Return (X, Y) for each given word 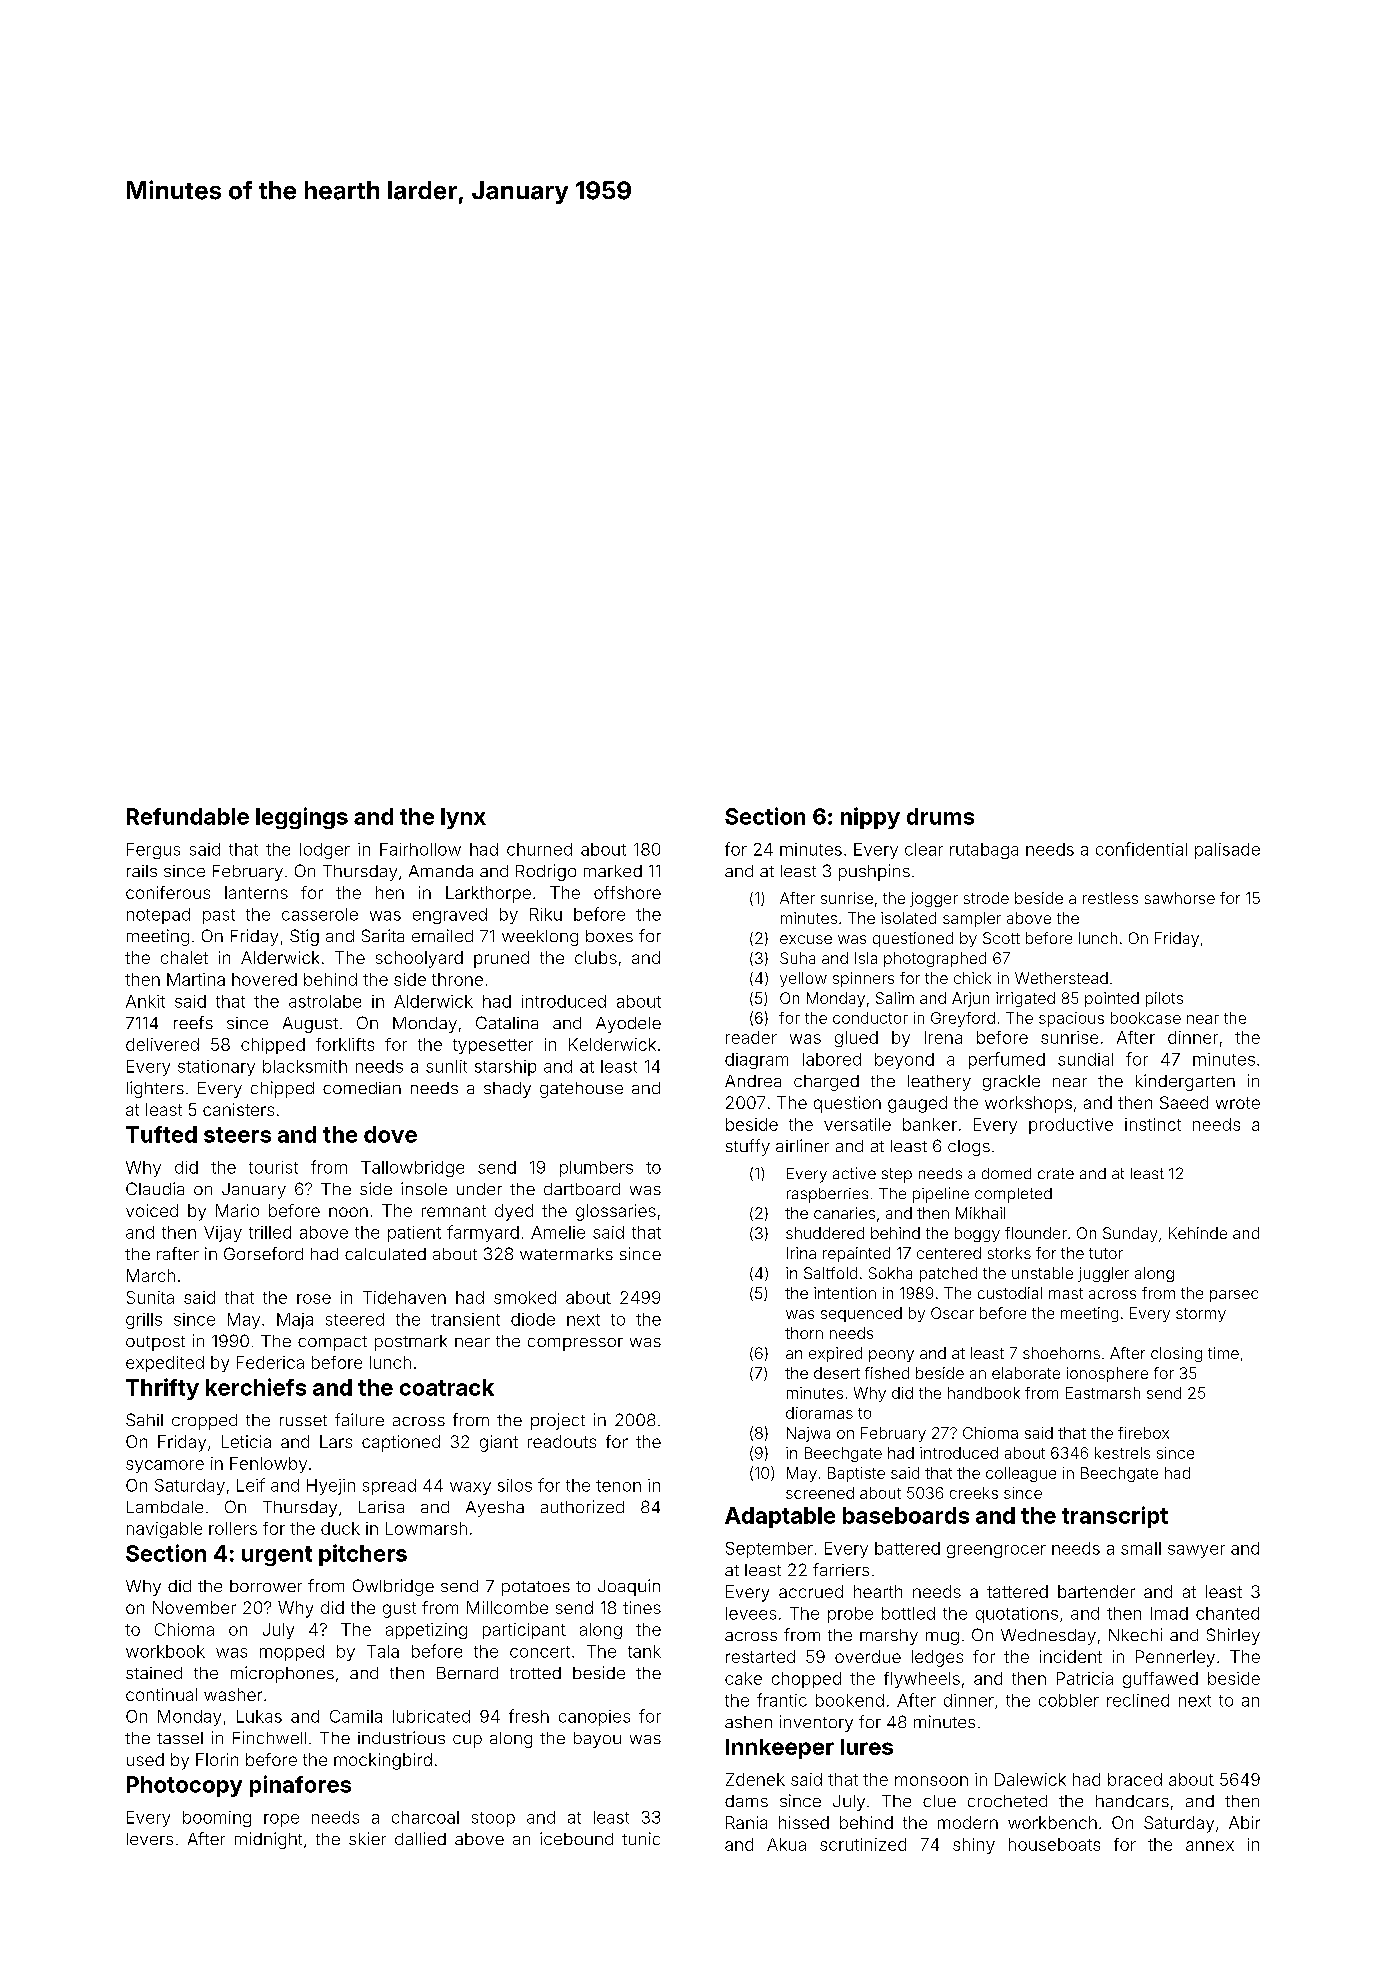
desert (837, 1373)
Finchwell (269, 1737)
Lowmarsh (426, 1528)
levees (751, 1613)
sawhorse (1180, 898)
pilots (1164, 999)
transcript (1115, 1517)
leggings (302, 818)
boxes (609, 936)
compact (332, 1343)
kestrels (1122, 1453)
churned (539, 849)
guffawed (1160, 1680)
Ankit (145, 1001)
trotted (535, 1673)
